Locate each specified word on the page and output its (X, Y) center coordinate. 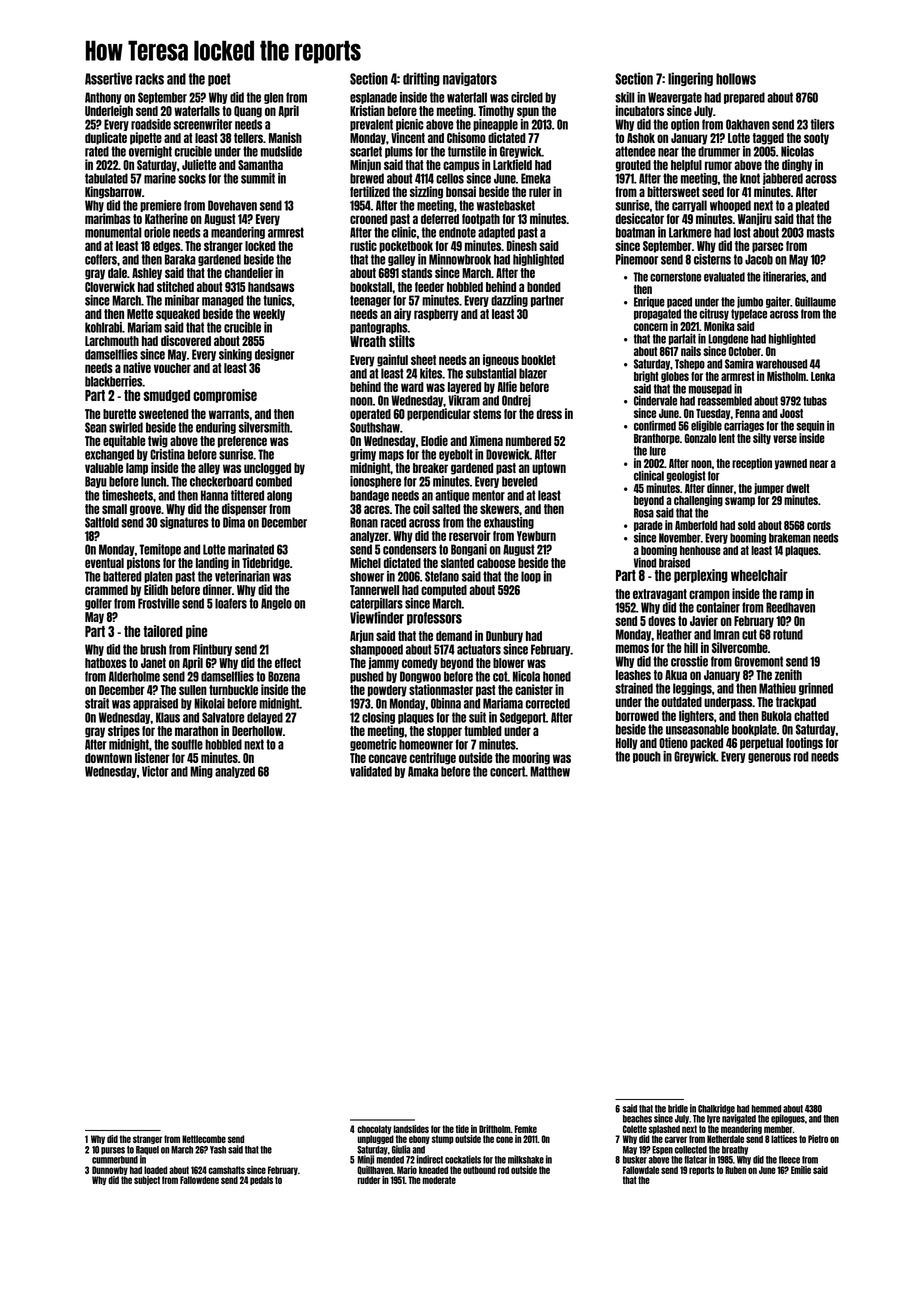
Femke (526, 1129)
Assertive (108, 78)
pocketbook (406, 247)
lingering (690, 79)
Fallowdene (199, 1180)
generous (769, 758)
